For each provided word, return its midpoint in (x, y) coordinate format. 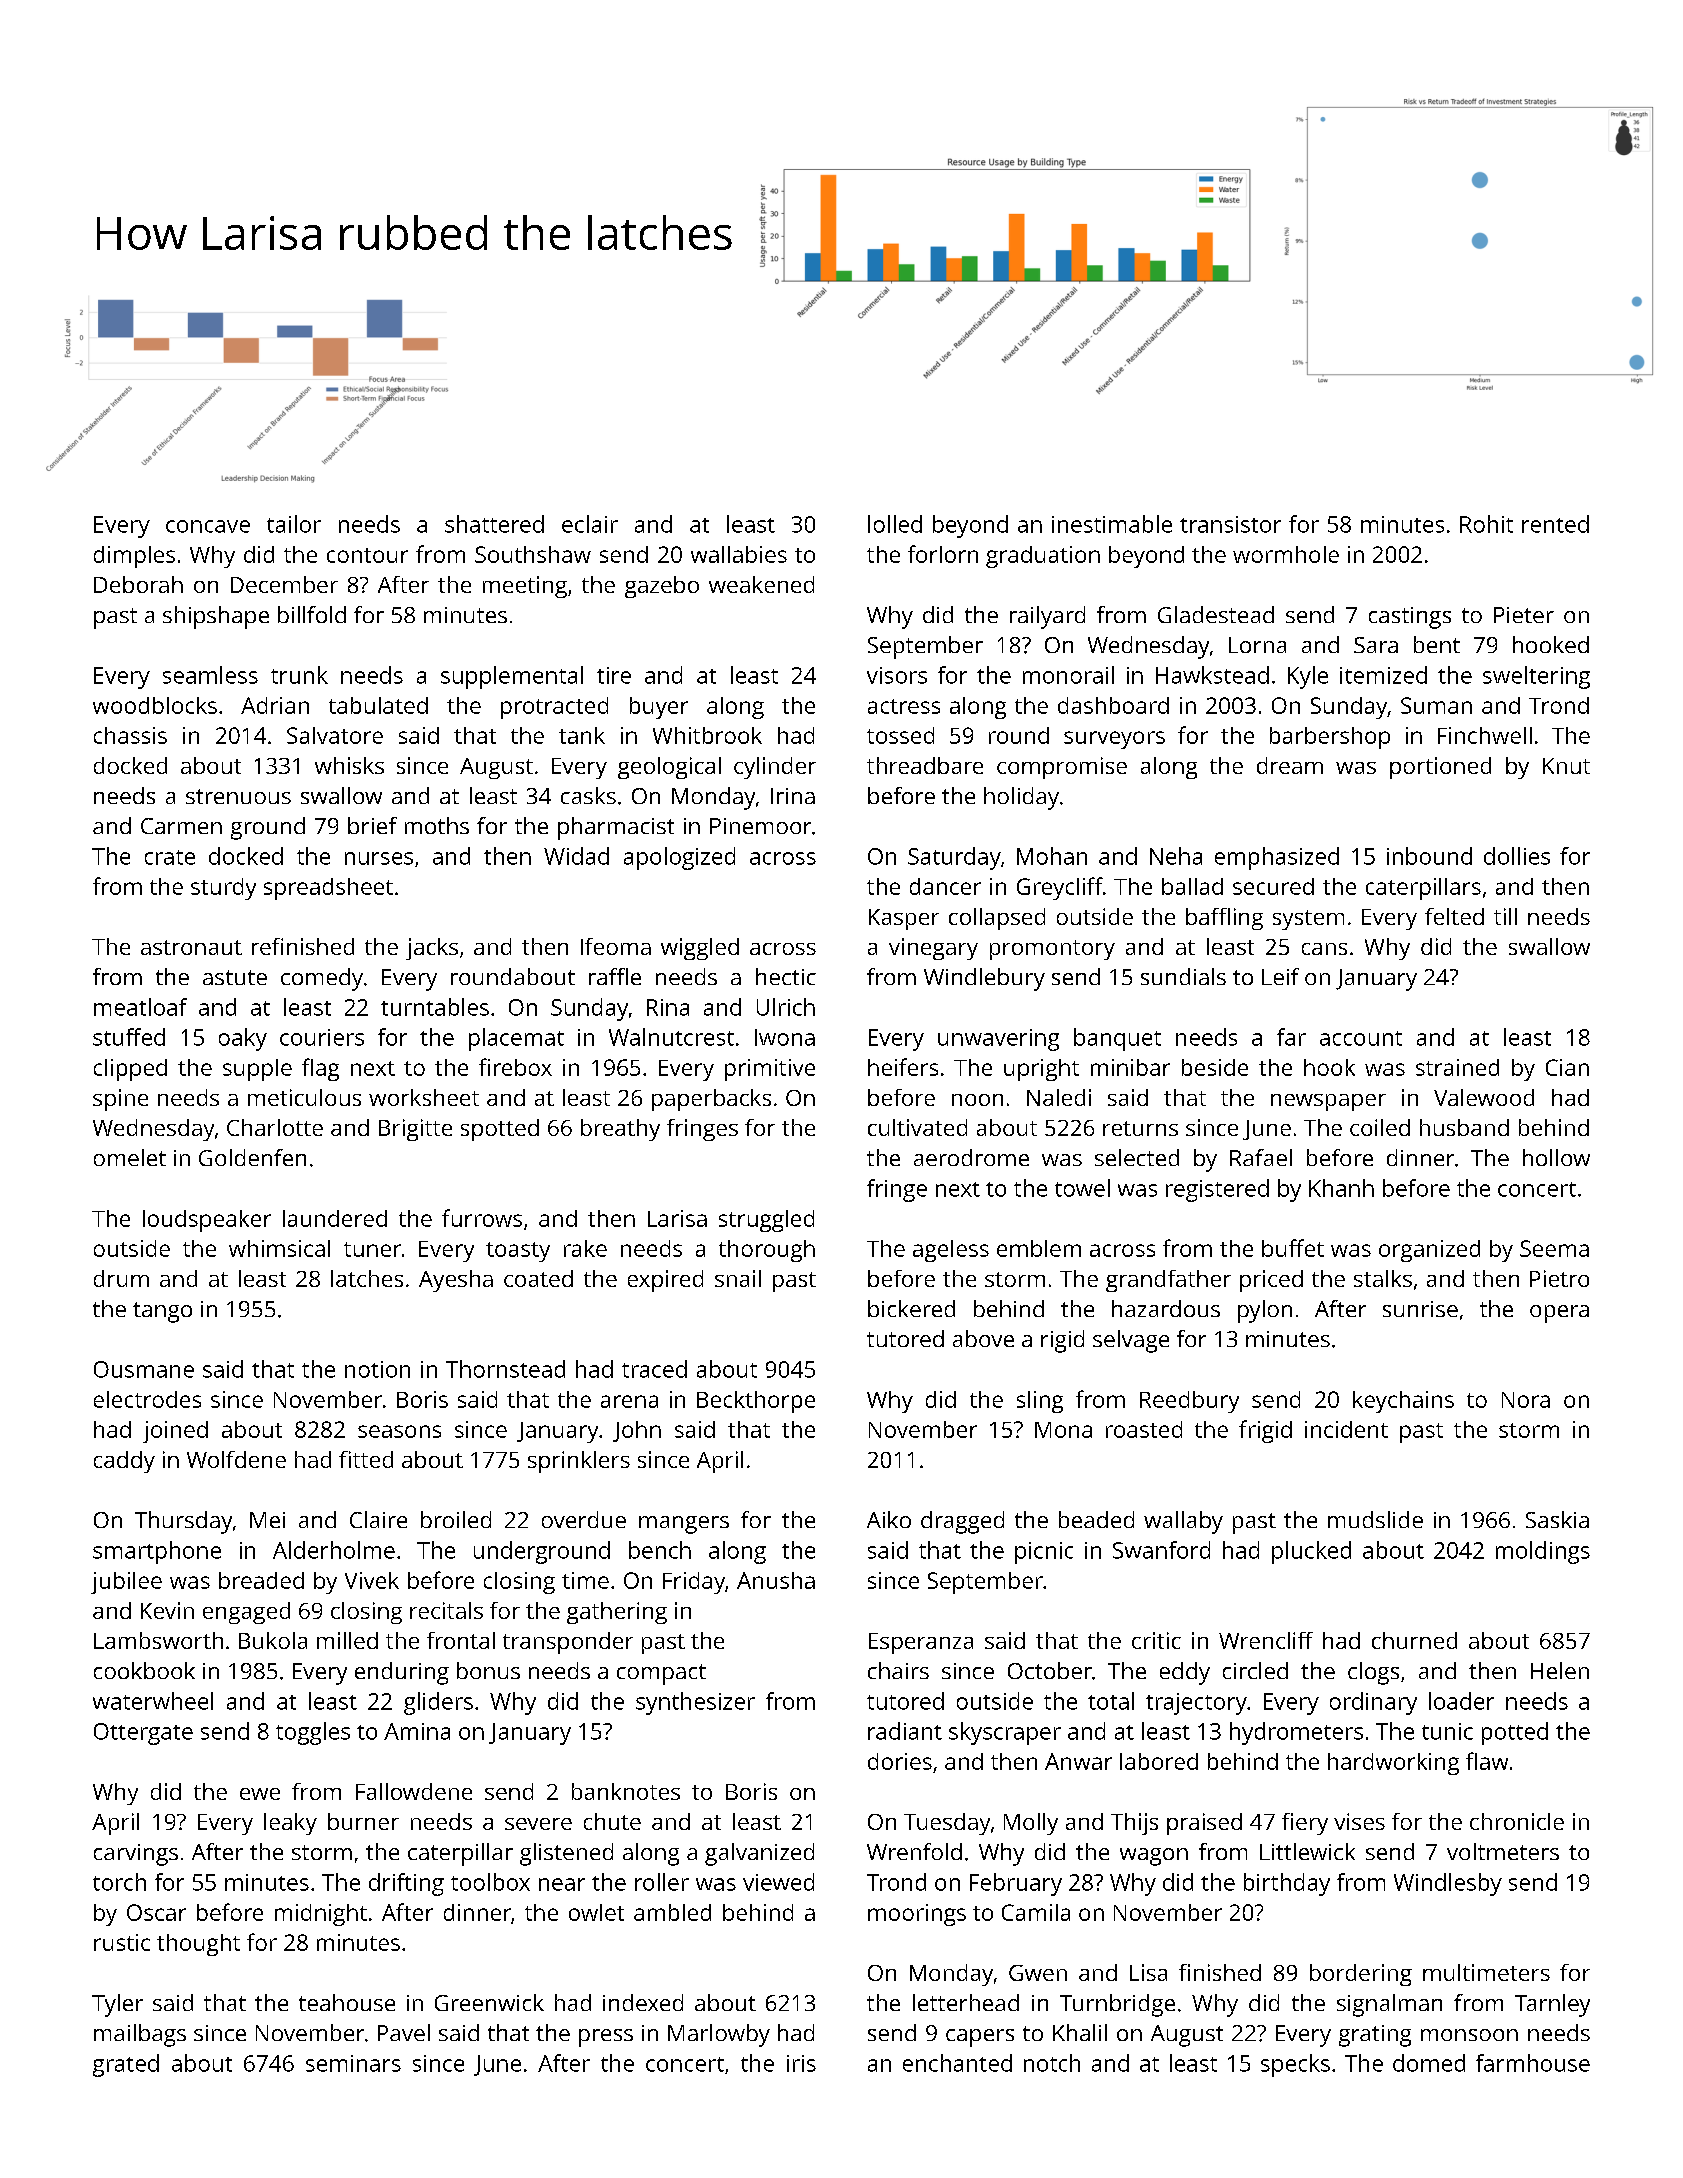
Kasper (904, 919)
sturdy (223, 889)
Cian (1567, 1067)
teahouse (347, 2002)
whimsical (279, 1248)
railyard (1047, 617)
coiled (1380, 1127)
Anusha (776, 1580)
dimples (134, 557)
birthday (1287, 1884)
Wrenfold (914, 1851)
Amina (417, 1731)
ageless (951, 1251)
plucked (1311, 1552)
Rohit (1486, 524)
